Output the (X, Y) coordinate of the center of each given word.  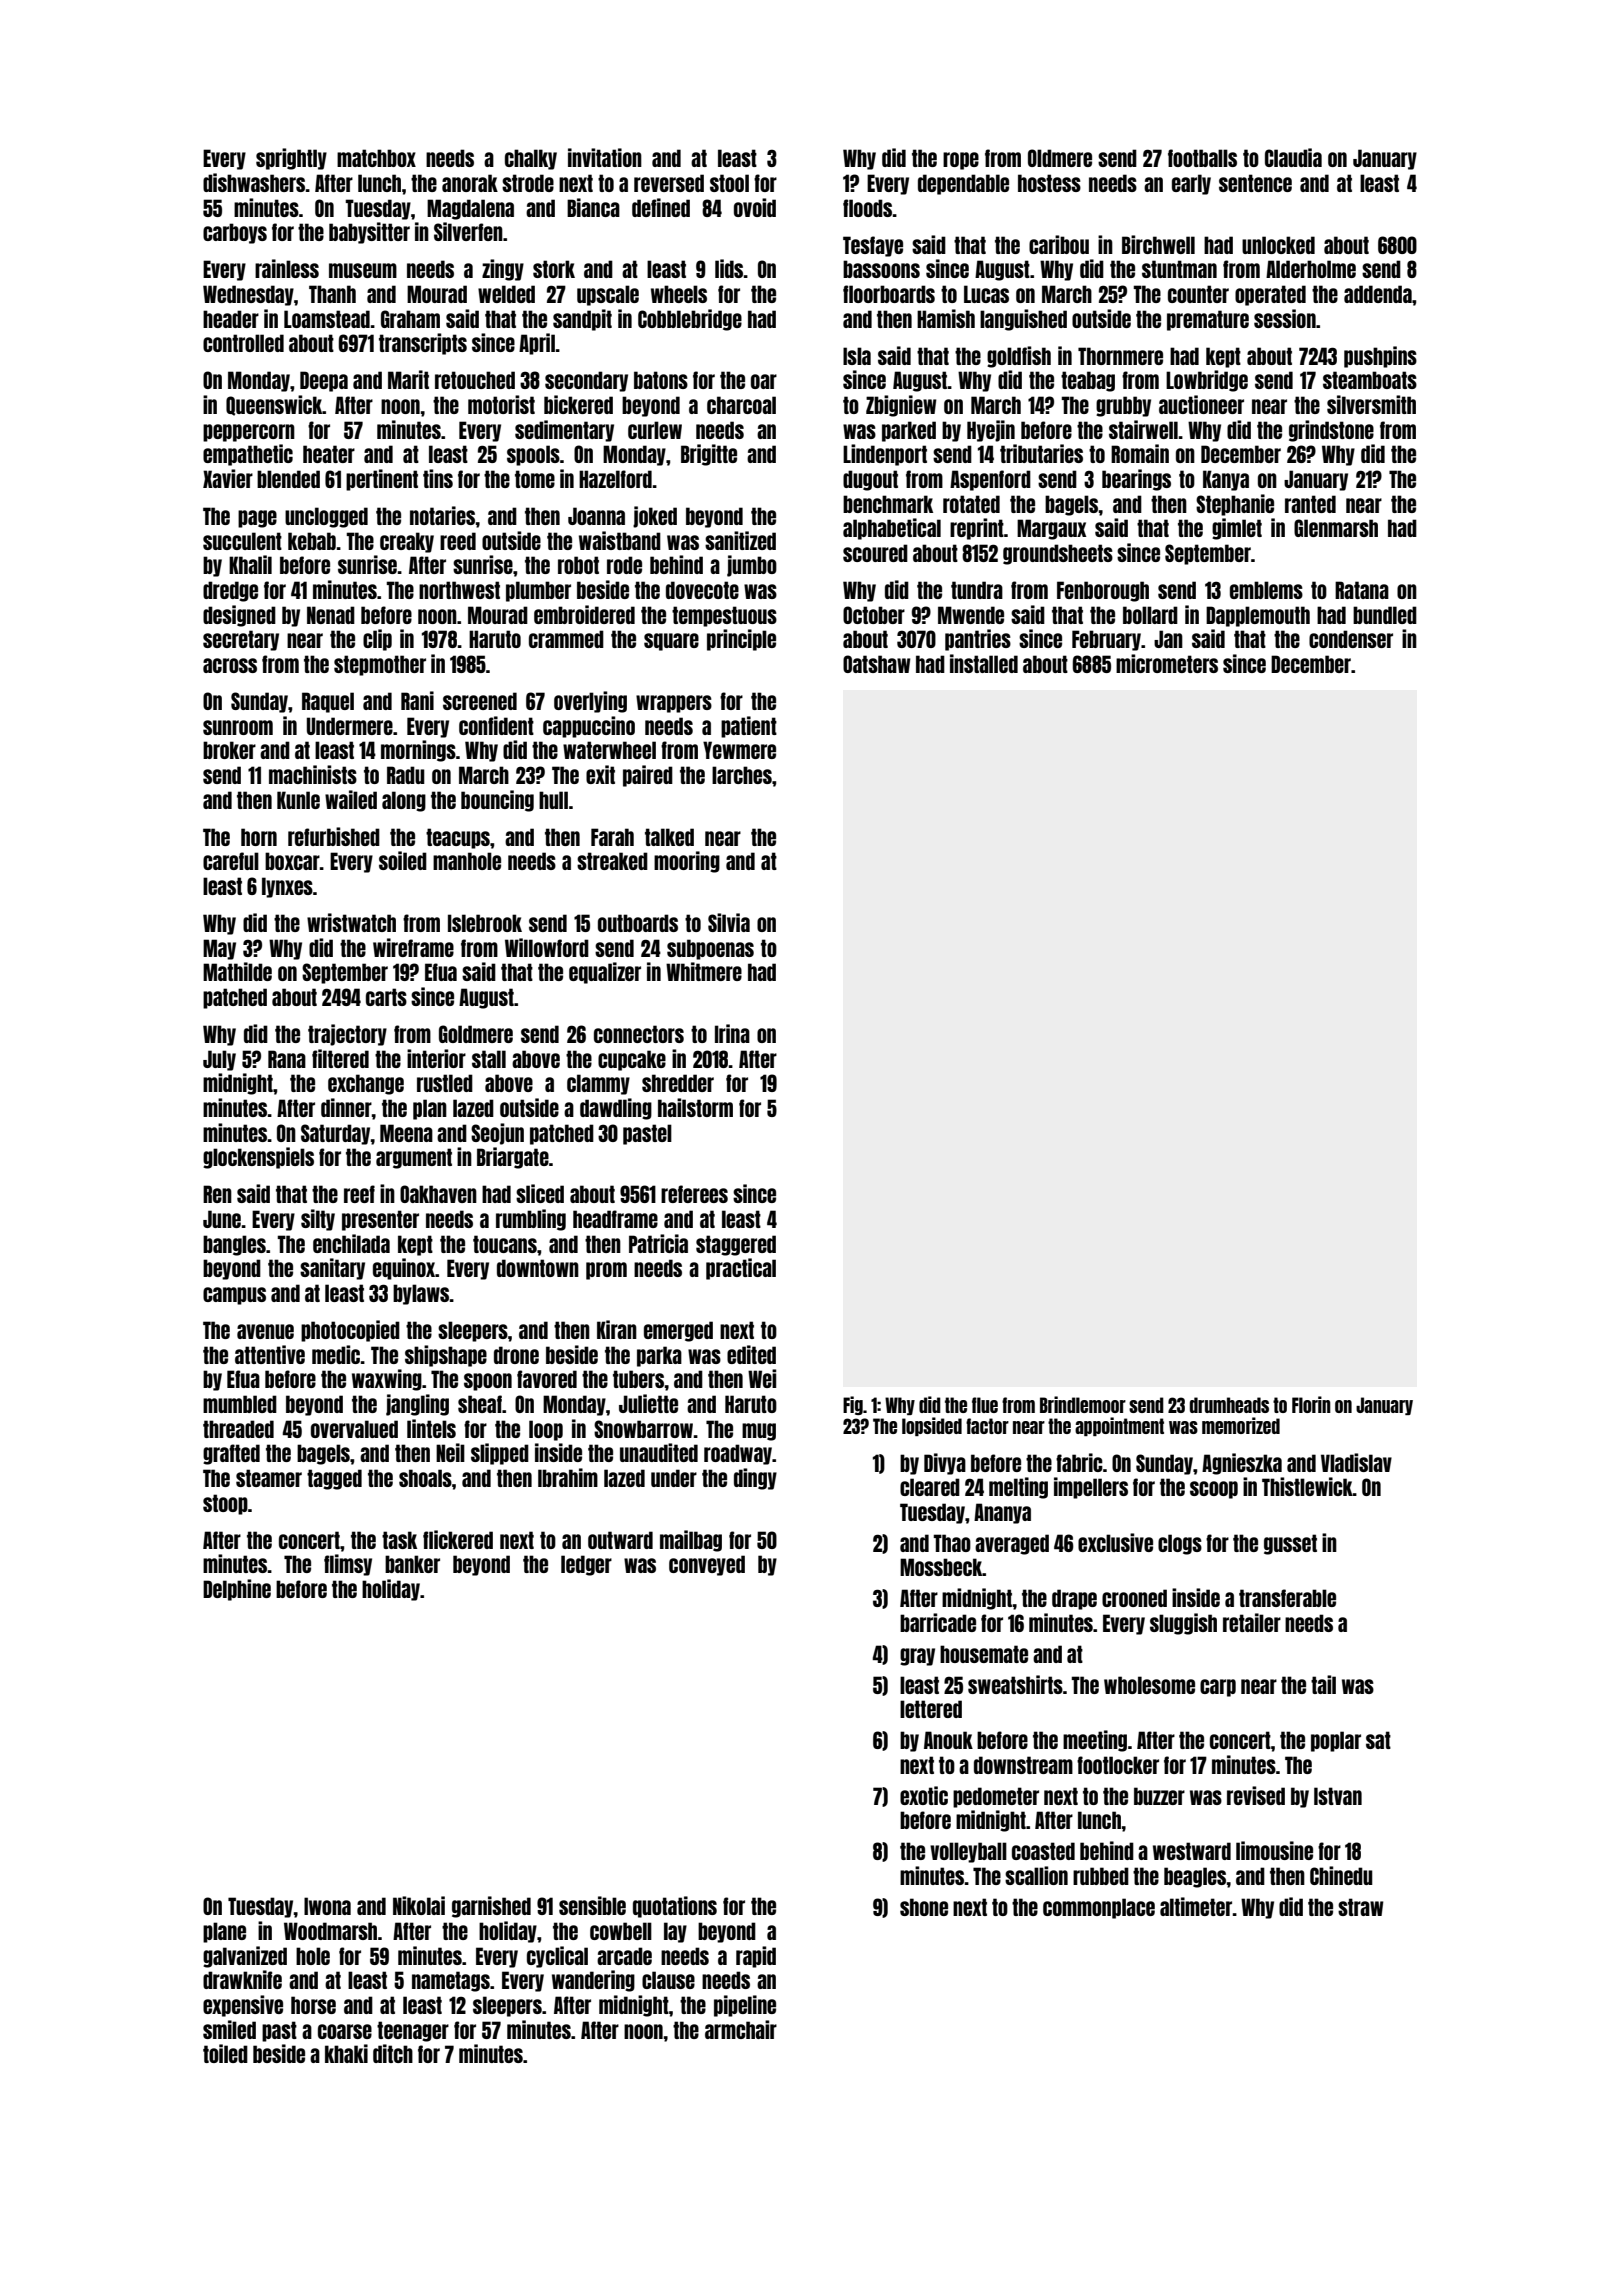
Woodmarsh (330, 1931)
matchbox (376, 158)
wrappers (674, 704)
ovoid (755, 207)
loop (546, 1430)
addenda (1378, 294)
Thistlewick (1307, 1486)
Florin (1311, 1404)
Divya (945, 1464)
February (1106, 640)
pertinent (382, 480)
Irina (732, 1033)
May (219, 949)
